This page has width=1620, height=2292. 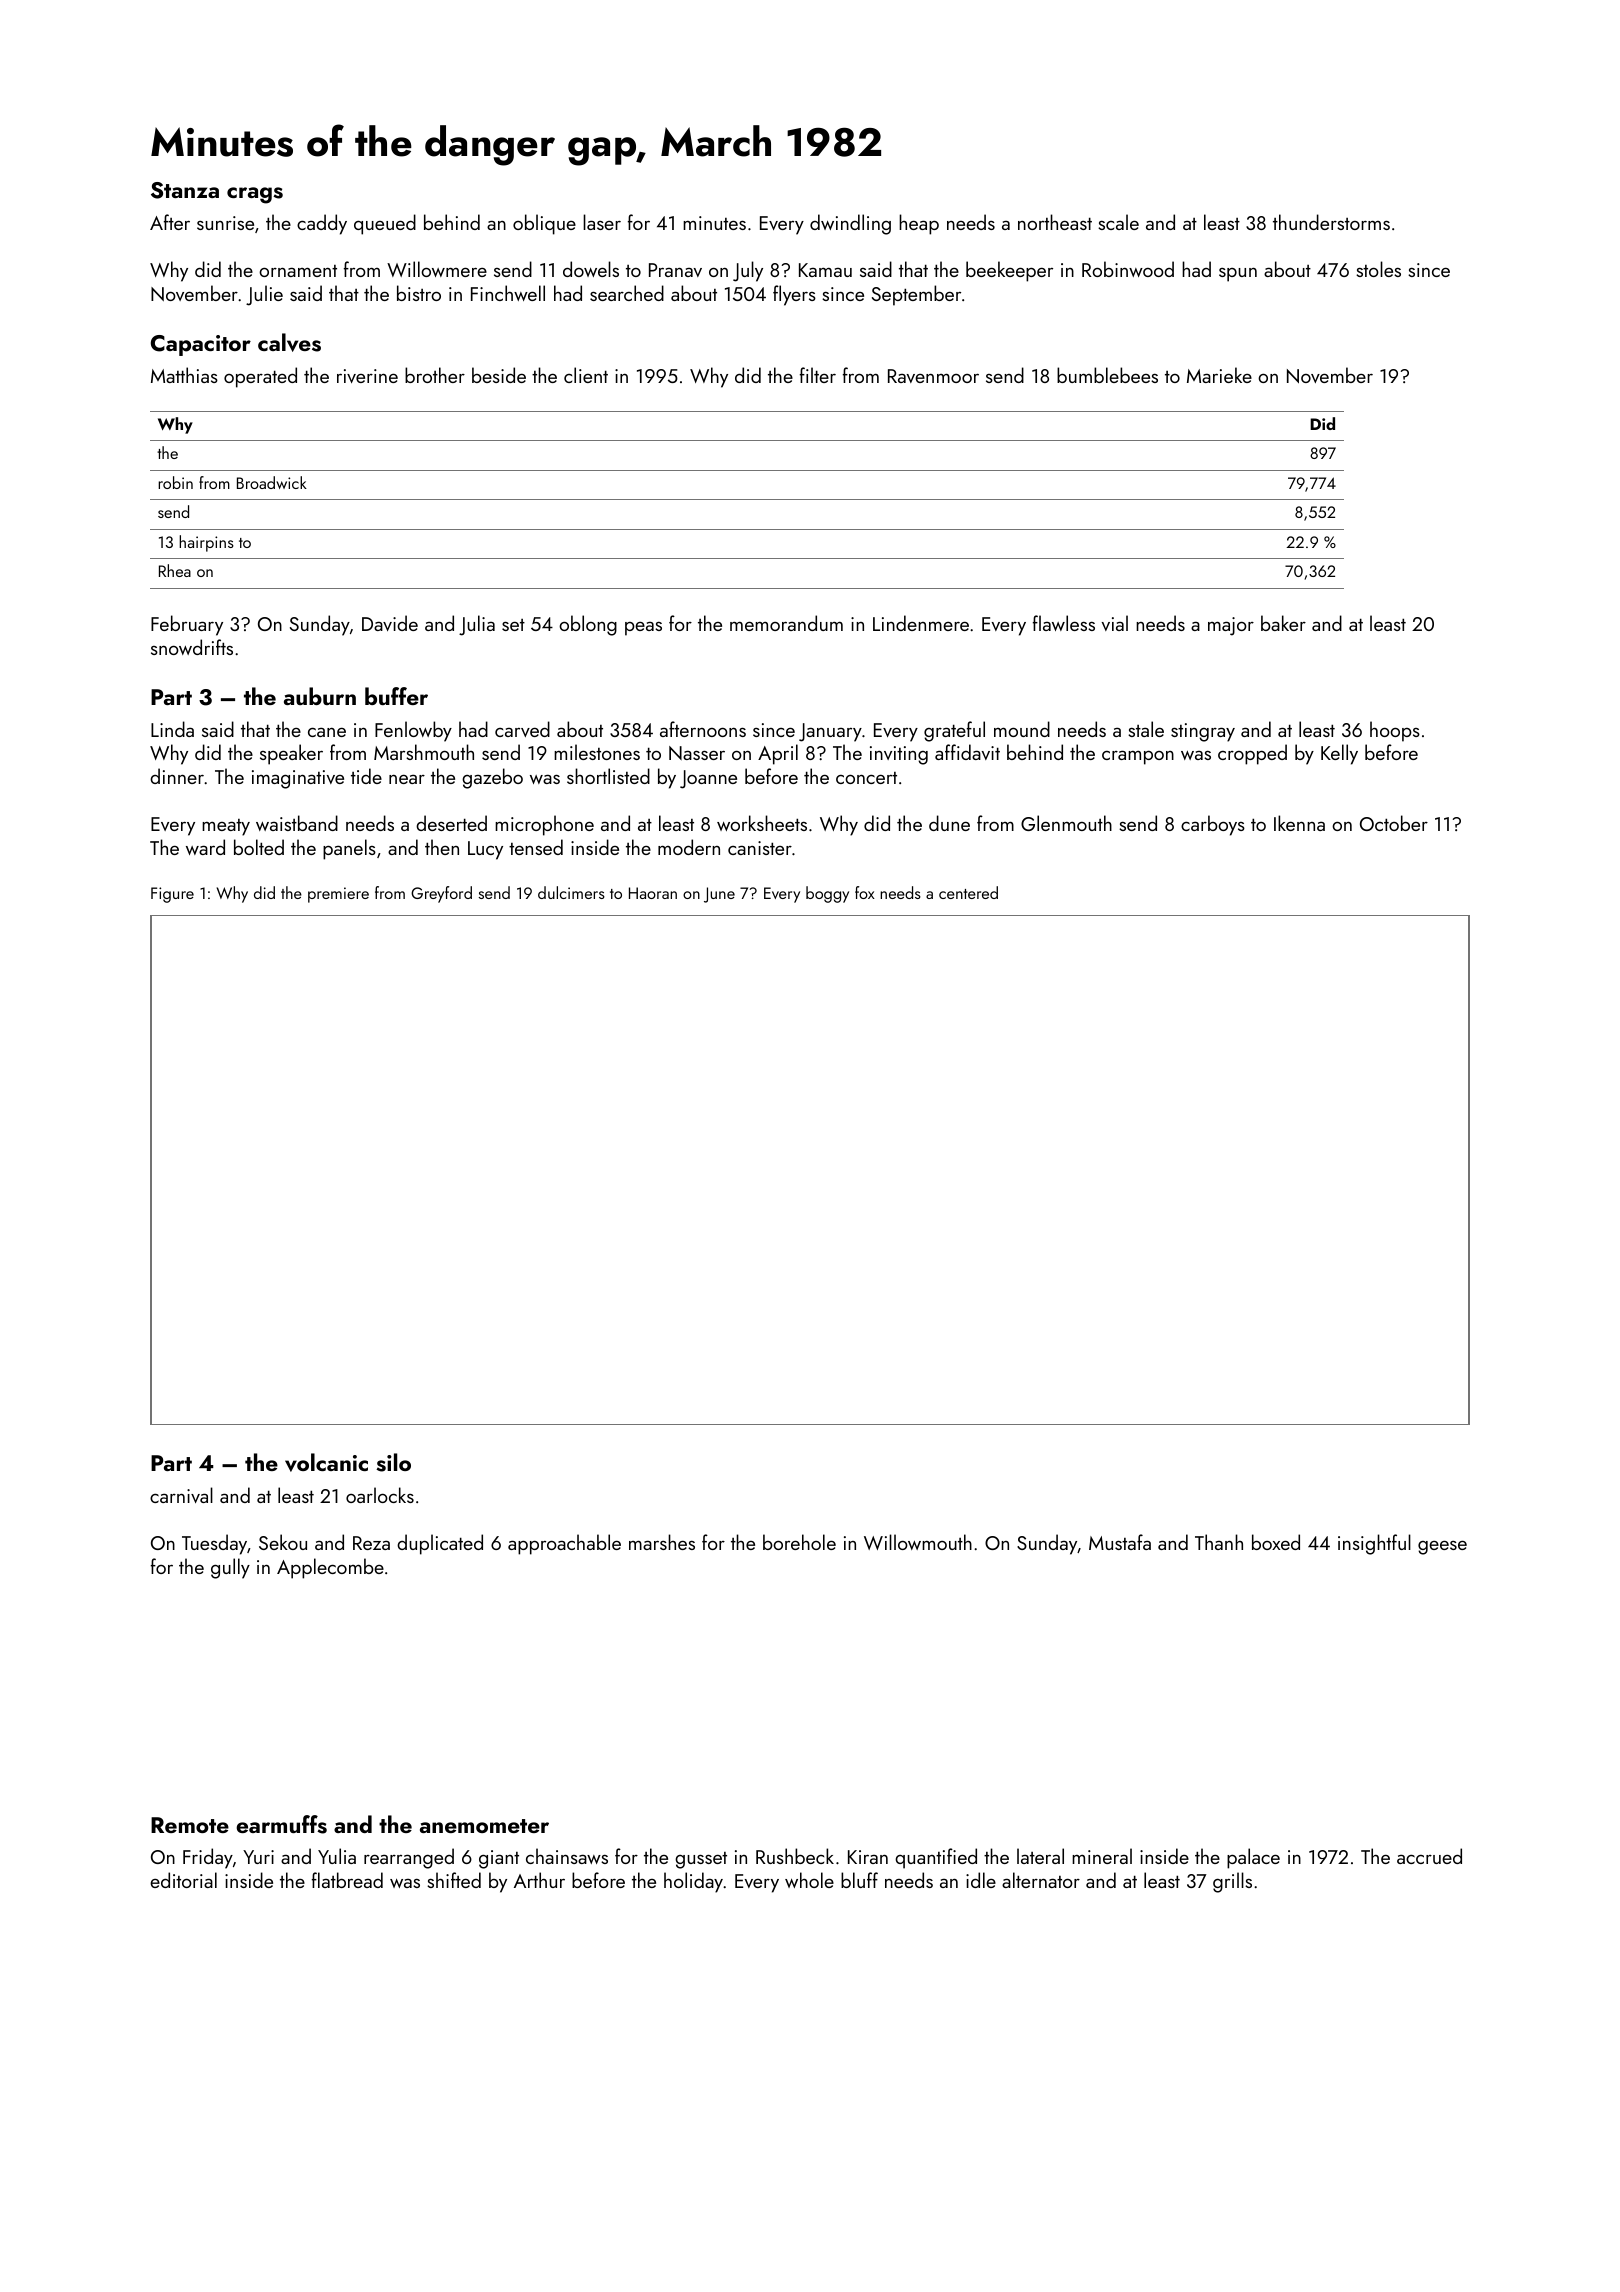 I want to click on ornament, so click(x=298, y=271).
